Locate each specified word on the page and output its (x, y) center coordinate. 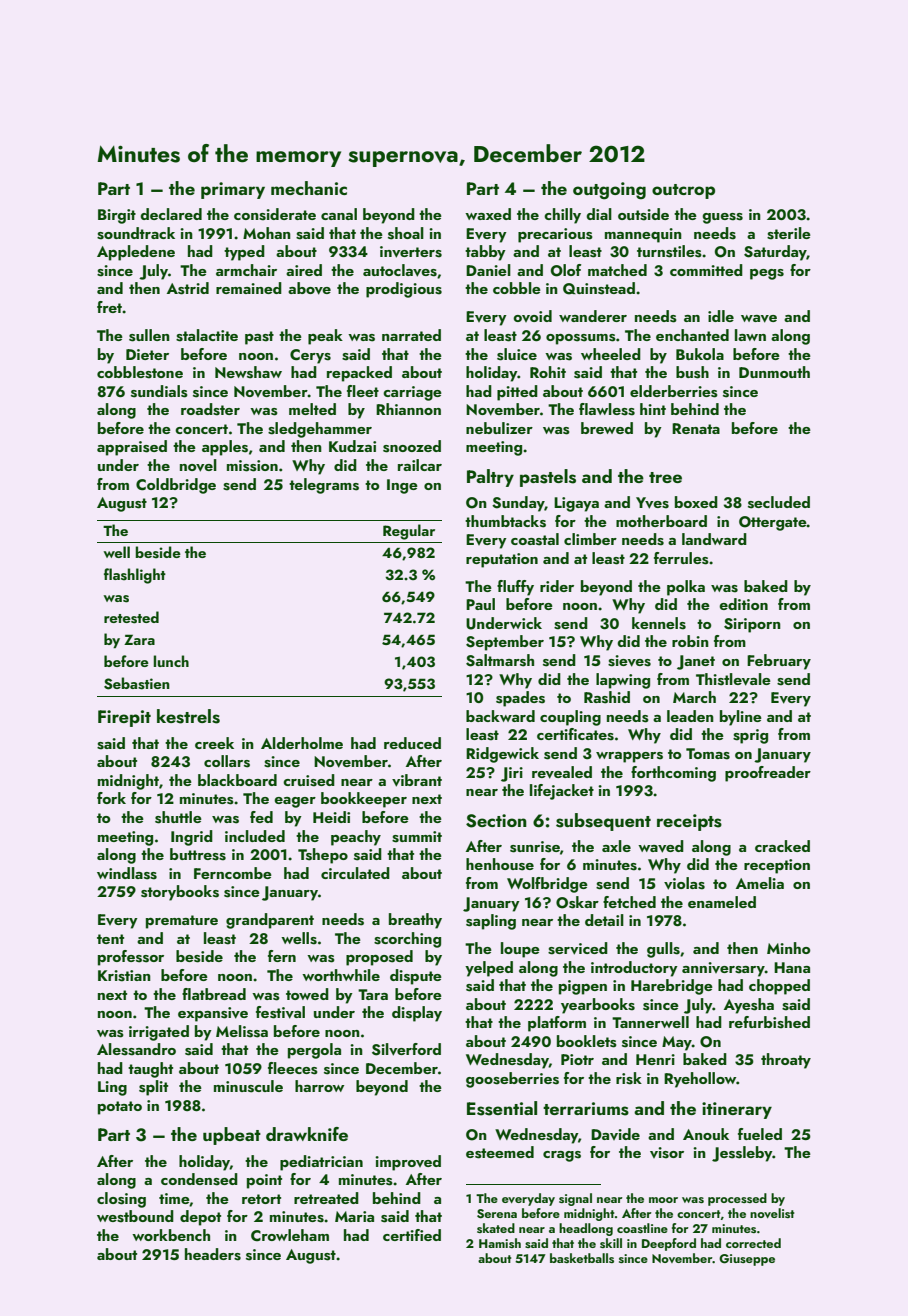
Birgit (117, 216)
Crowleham (290, 1235)
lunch (171, 661)
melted (312, 409)
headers (213, 1254)
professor (131, 958)
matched (617, 270)
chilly (562, 216)
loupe (520, 950)
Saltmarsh (500, 660)
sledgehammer (320, 430)
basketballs (582, 1258)
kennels (659, 623)
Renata (696, 428)
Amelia (760, 883)
